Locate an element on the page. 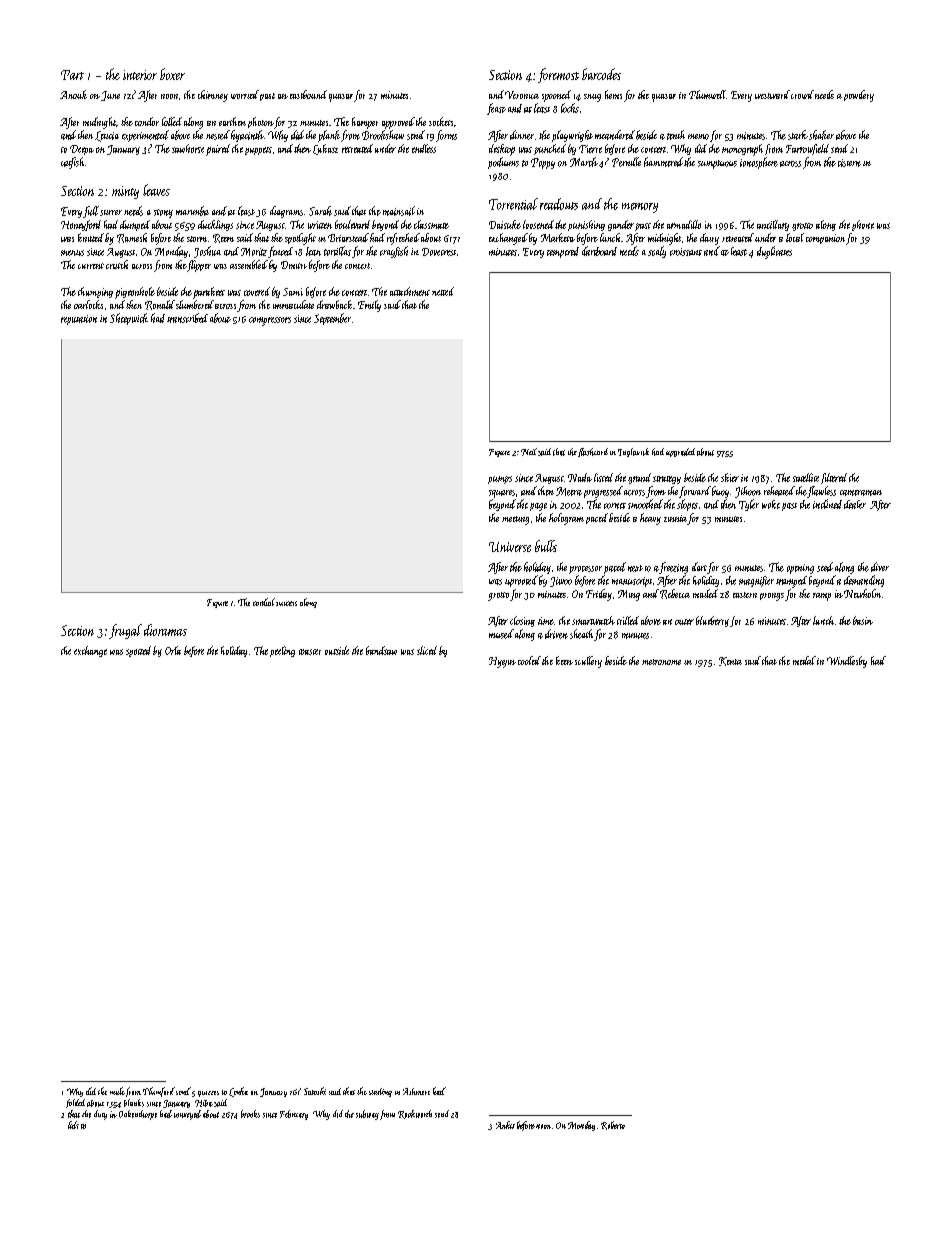  conveyed is located at coordinates (187, 1115).
